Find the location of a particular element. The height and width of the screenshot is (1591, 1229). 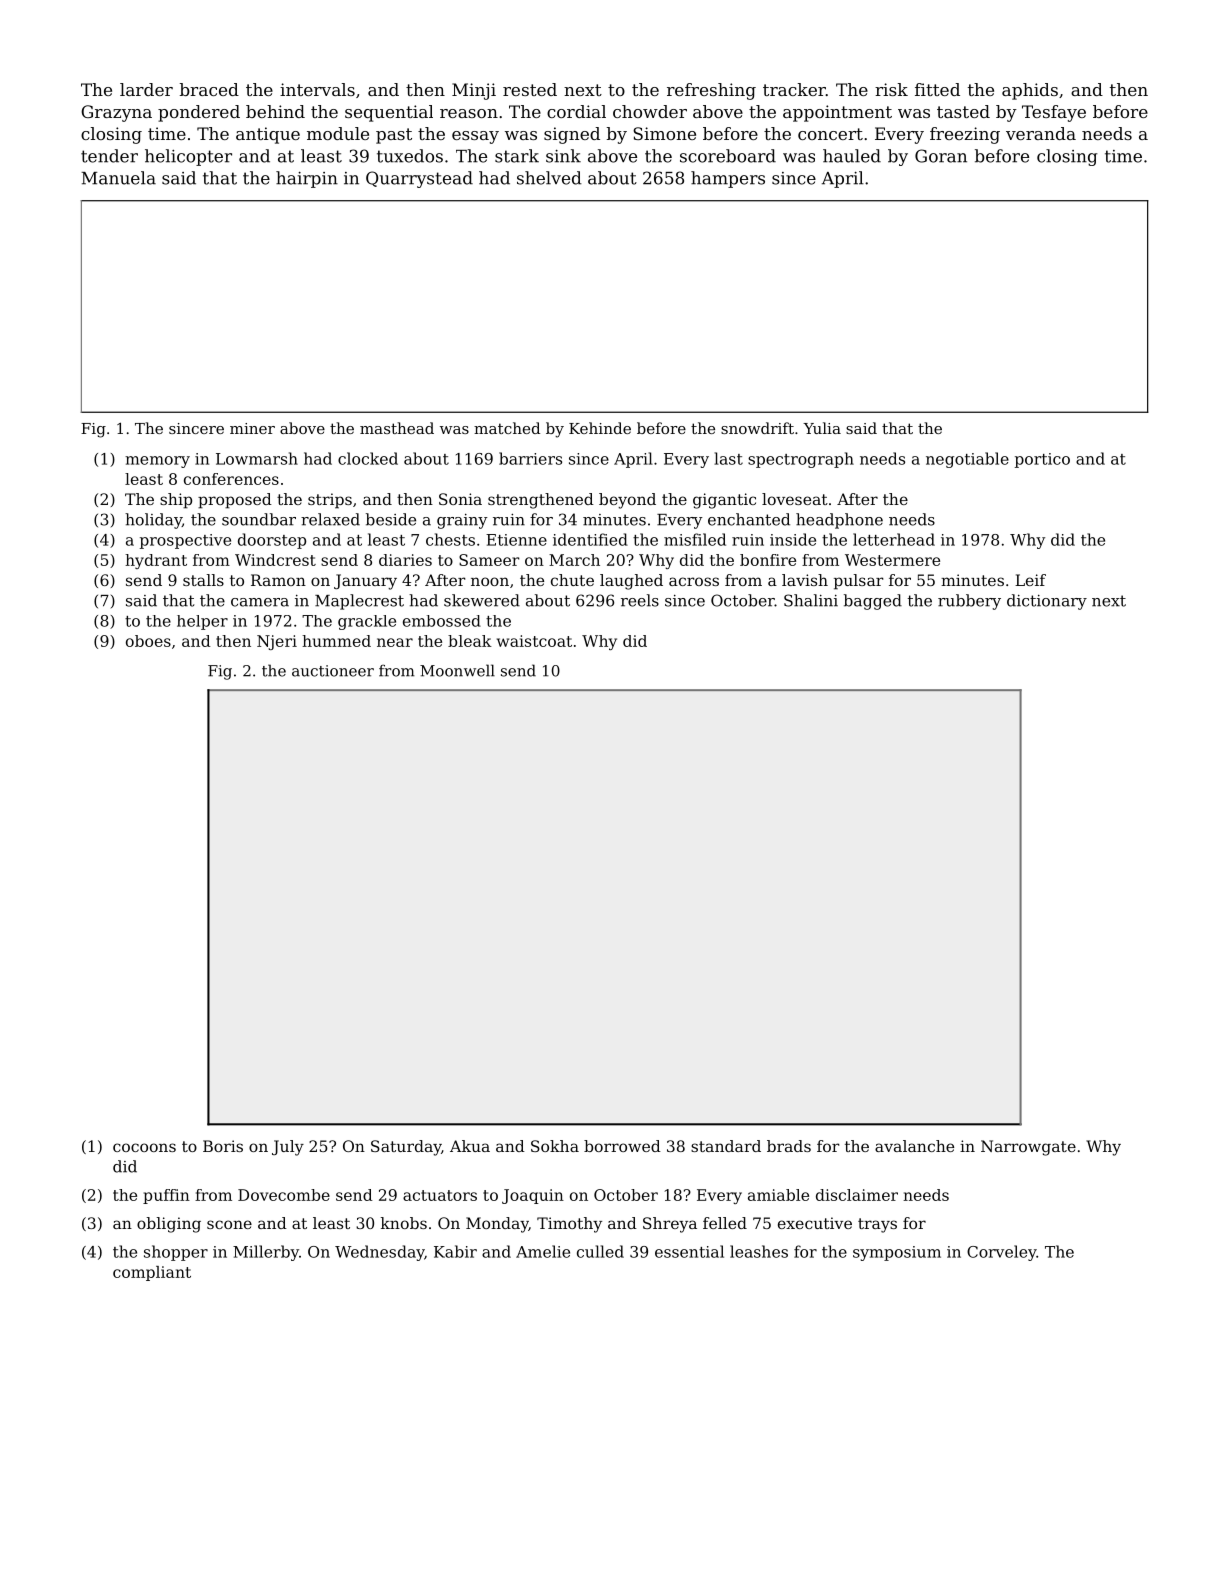

scoreboard is located at coordinates (728, 156).
